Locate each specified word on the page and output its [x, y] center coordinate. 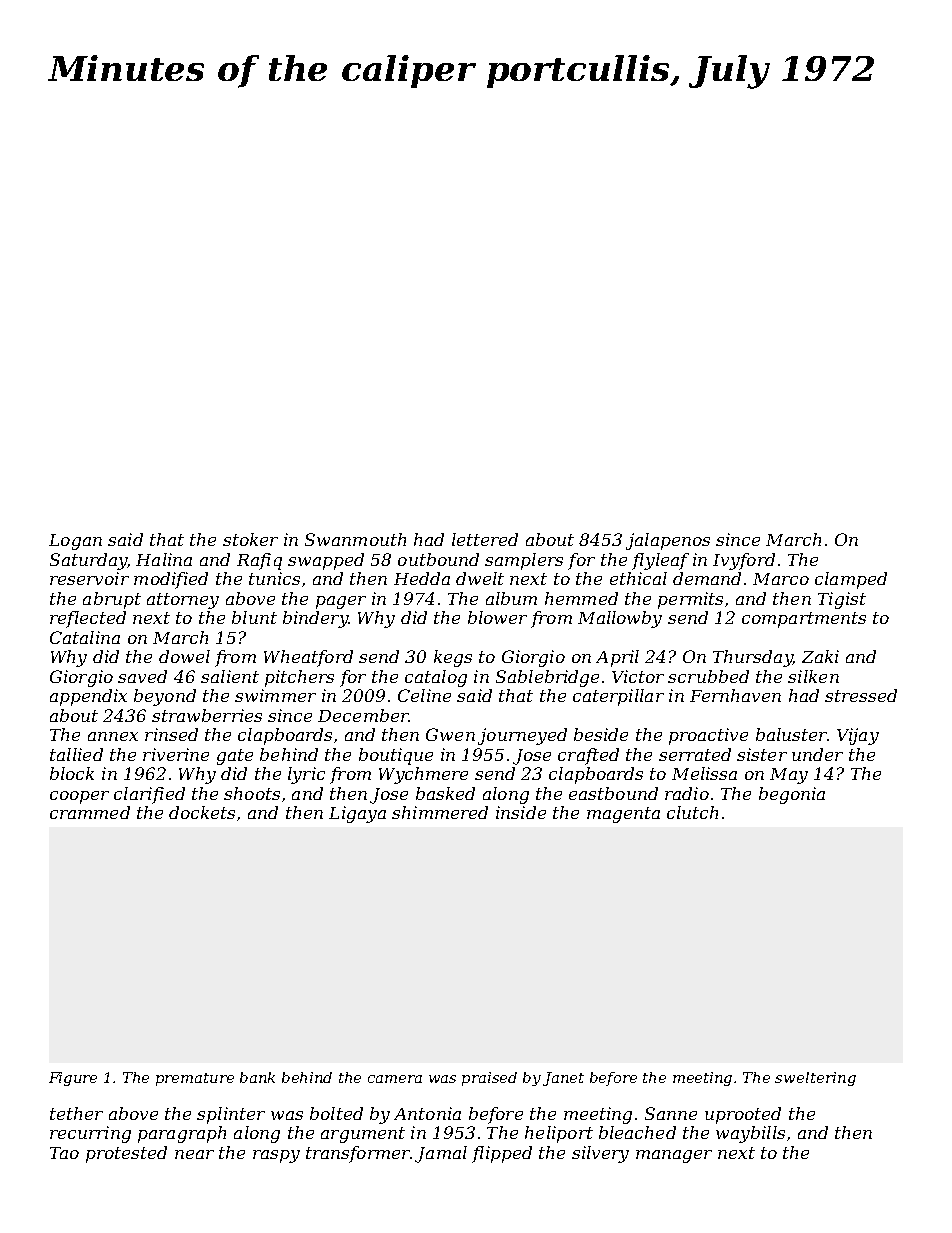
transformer [358, 1154]
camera [395, 1079]
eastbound [613, 793]
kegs [453, 658]
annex [113, 736]
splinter [231, 1115]
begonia [792, 795]
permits [690, 600]
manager [674, 1156]
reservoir [89, 578]
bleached [637, 1132]
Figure [73, 1079]
